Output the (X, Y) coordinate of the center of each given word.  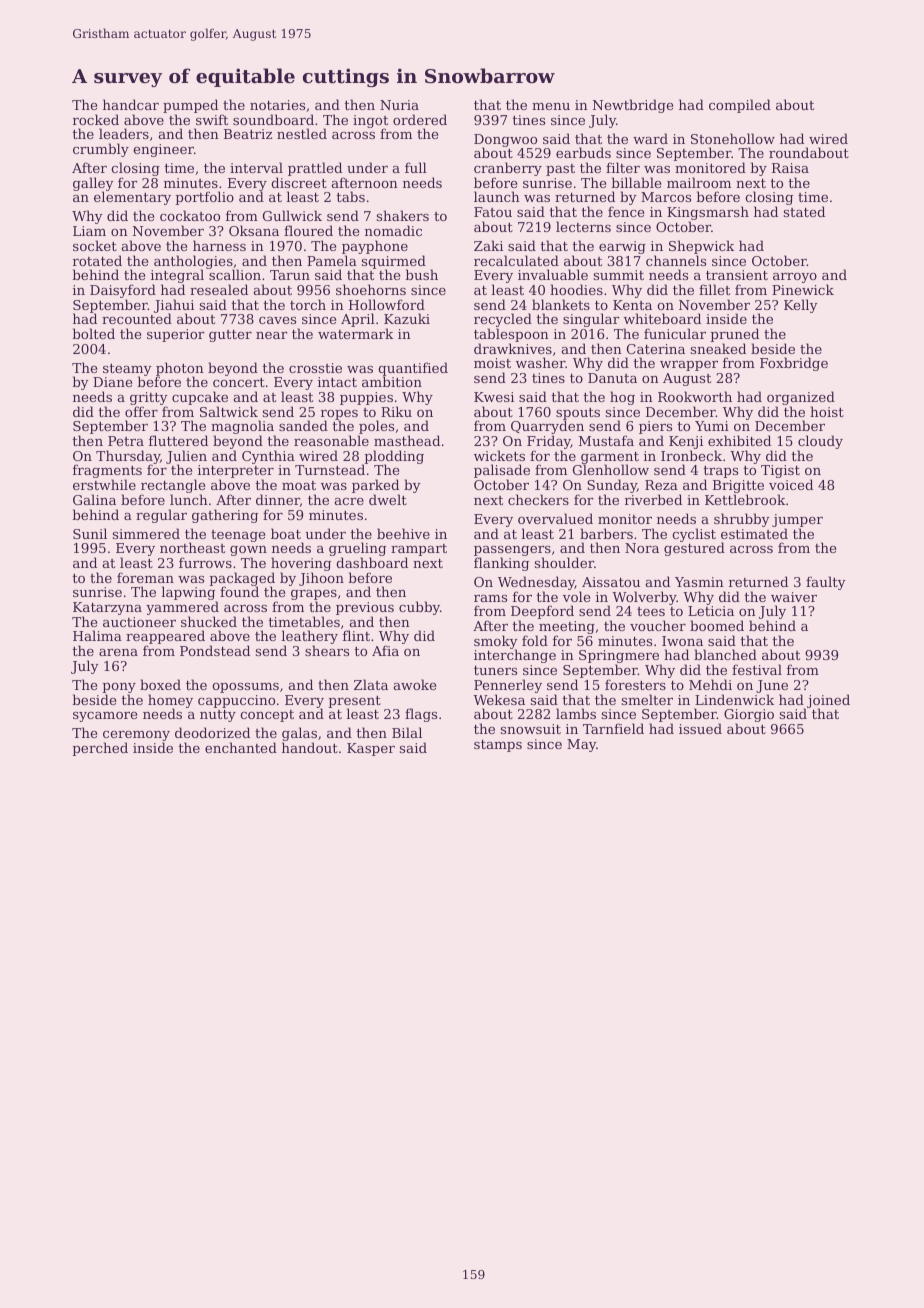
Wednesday (536, 583)
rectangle (173, 486)
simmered (146, 533)
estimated (754, 533)
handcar (131, 104)
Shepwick (701, 247)
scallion (235, 275)
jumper (797, 520)
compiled (740, 106)
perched (100, 749)
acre (349, 501)
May (581, 745)
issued (700, 728)
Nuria (399, 105)
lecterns (583, 226)
